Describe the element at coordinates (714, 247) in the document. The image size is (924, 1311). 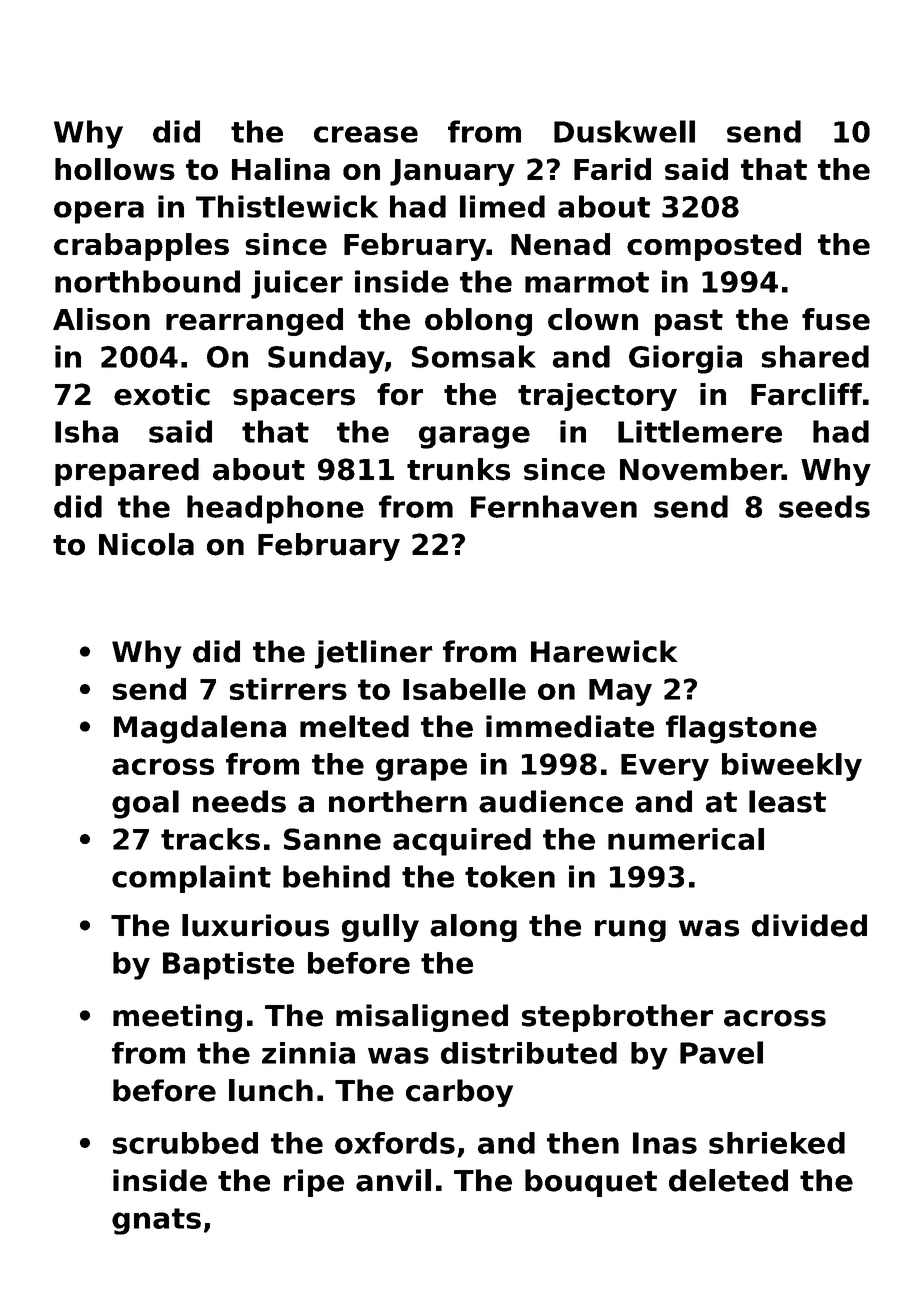
I see `composted` at that location.
